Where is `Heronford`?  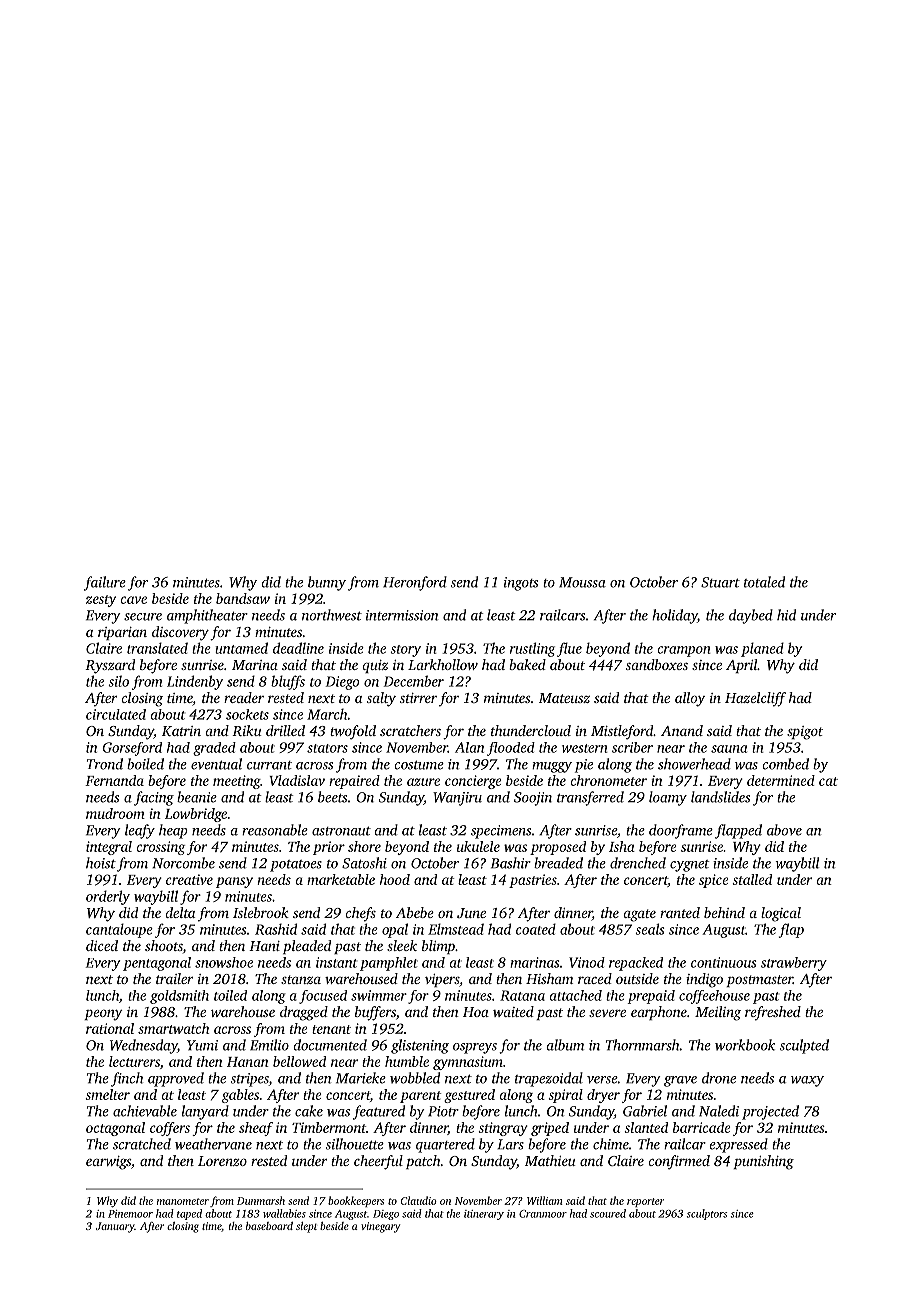
Heronford is located at coordinates (415, 583).
